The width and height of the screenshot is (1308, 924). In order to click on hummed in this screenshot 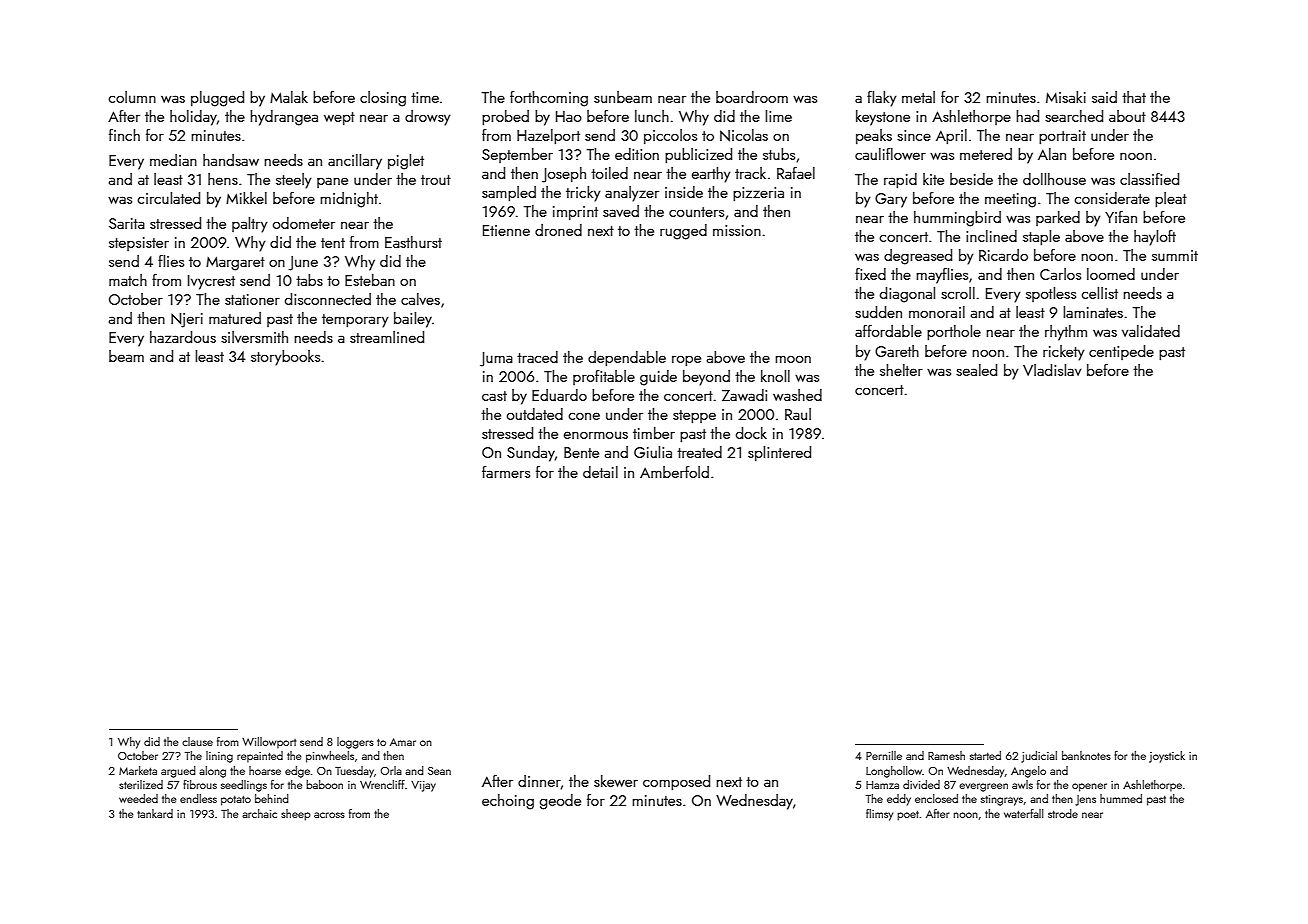, I will do `click(1121, 798)`.
